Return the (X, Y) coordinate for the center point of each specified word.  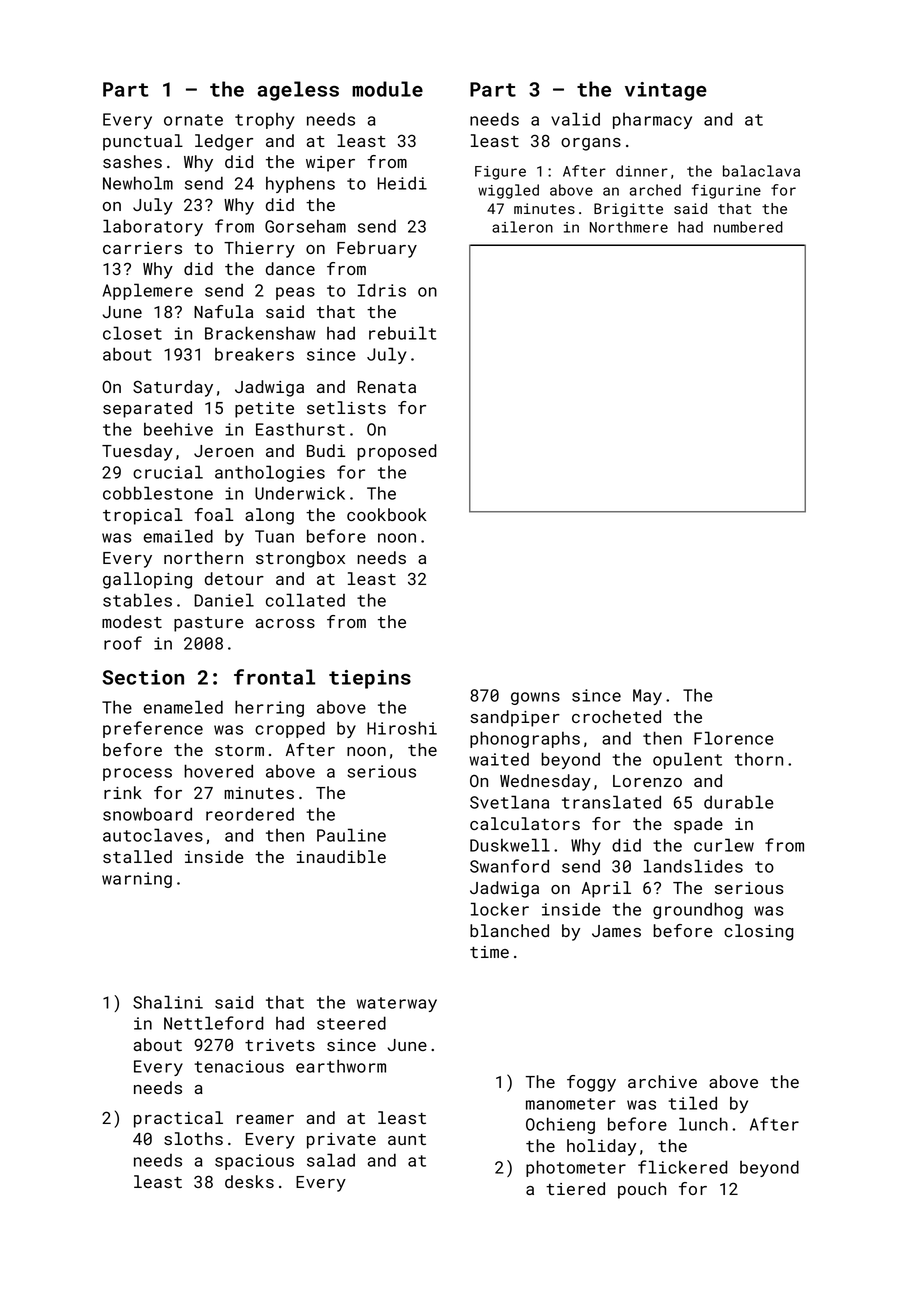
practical (178, 1119)
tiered (575, 1188)
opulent (687, 760)
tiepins (370, 679)
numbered (748, 227)
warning (137, 880)
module (387, 89)
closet (132, 333)
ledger (224, 142)
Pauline (351, 835)
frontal (274, 677)
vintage (666, 91)
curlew (724, 845)
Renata (387, 387)
